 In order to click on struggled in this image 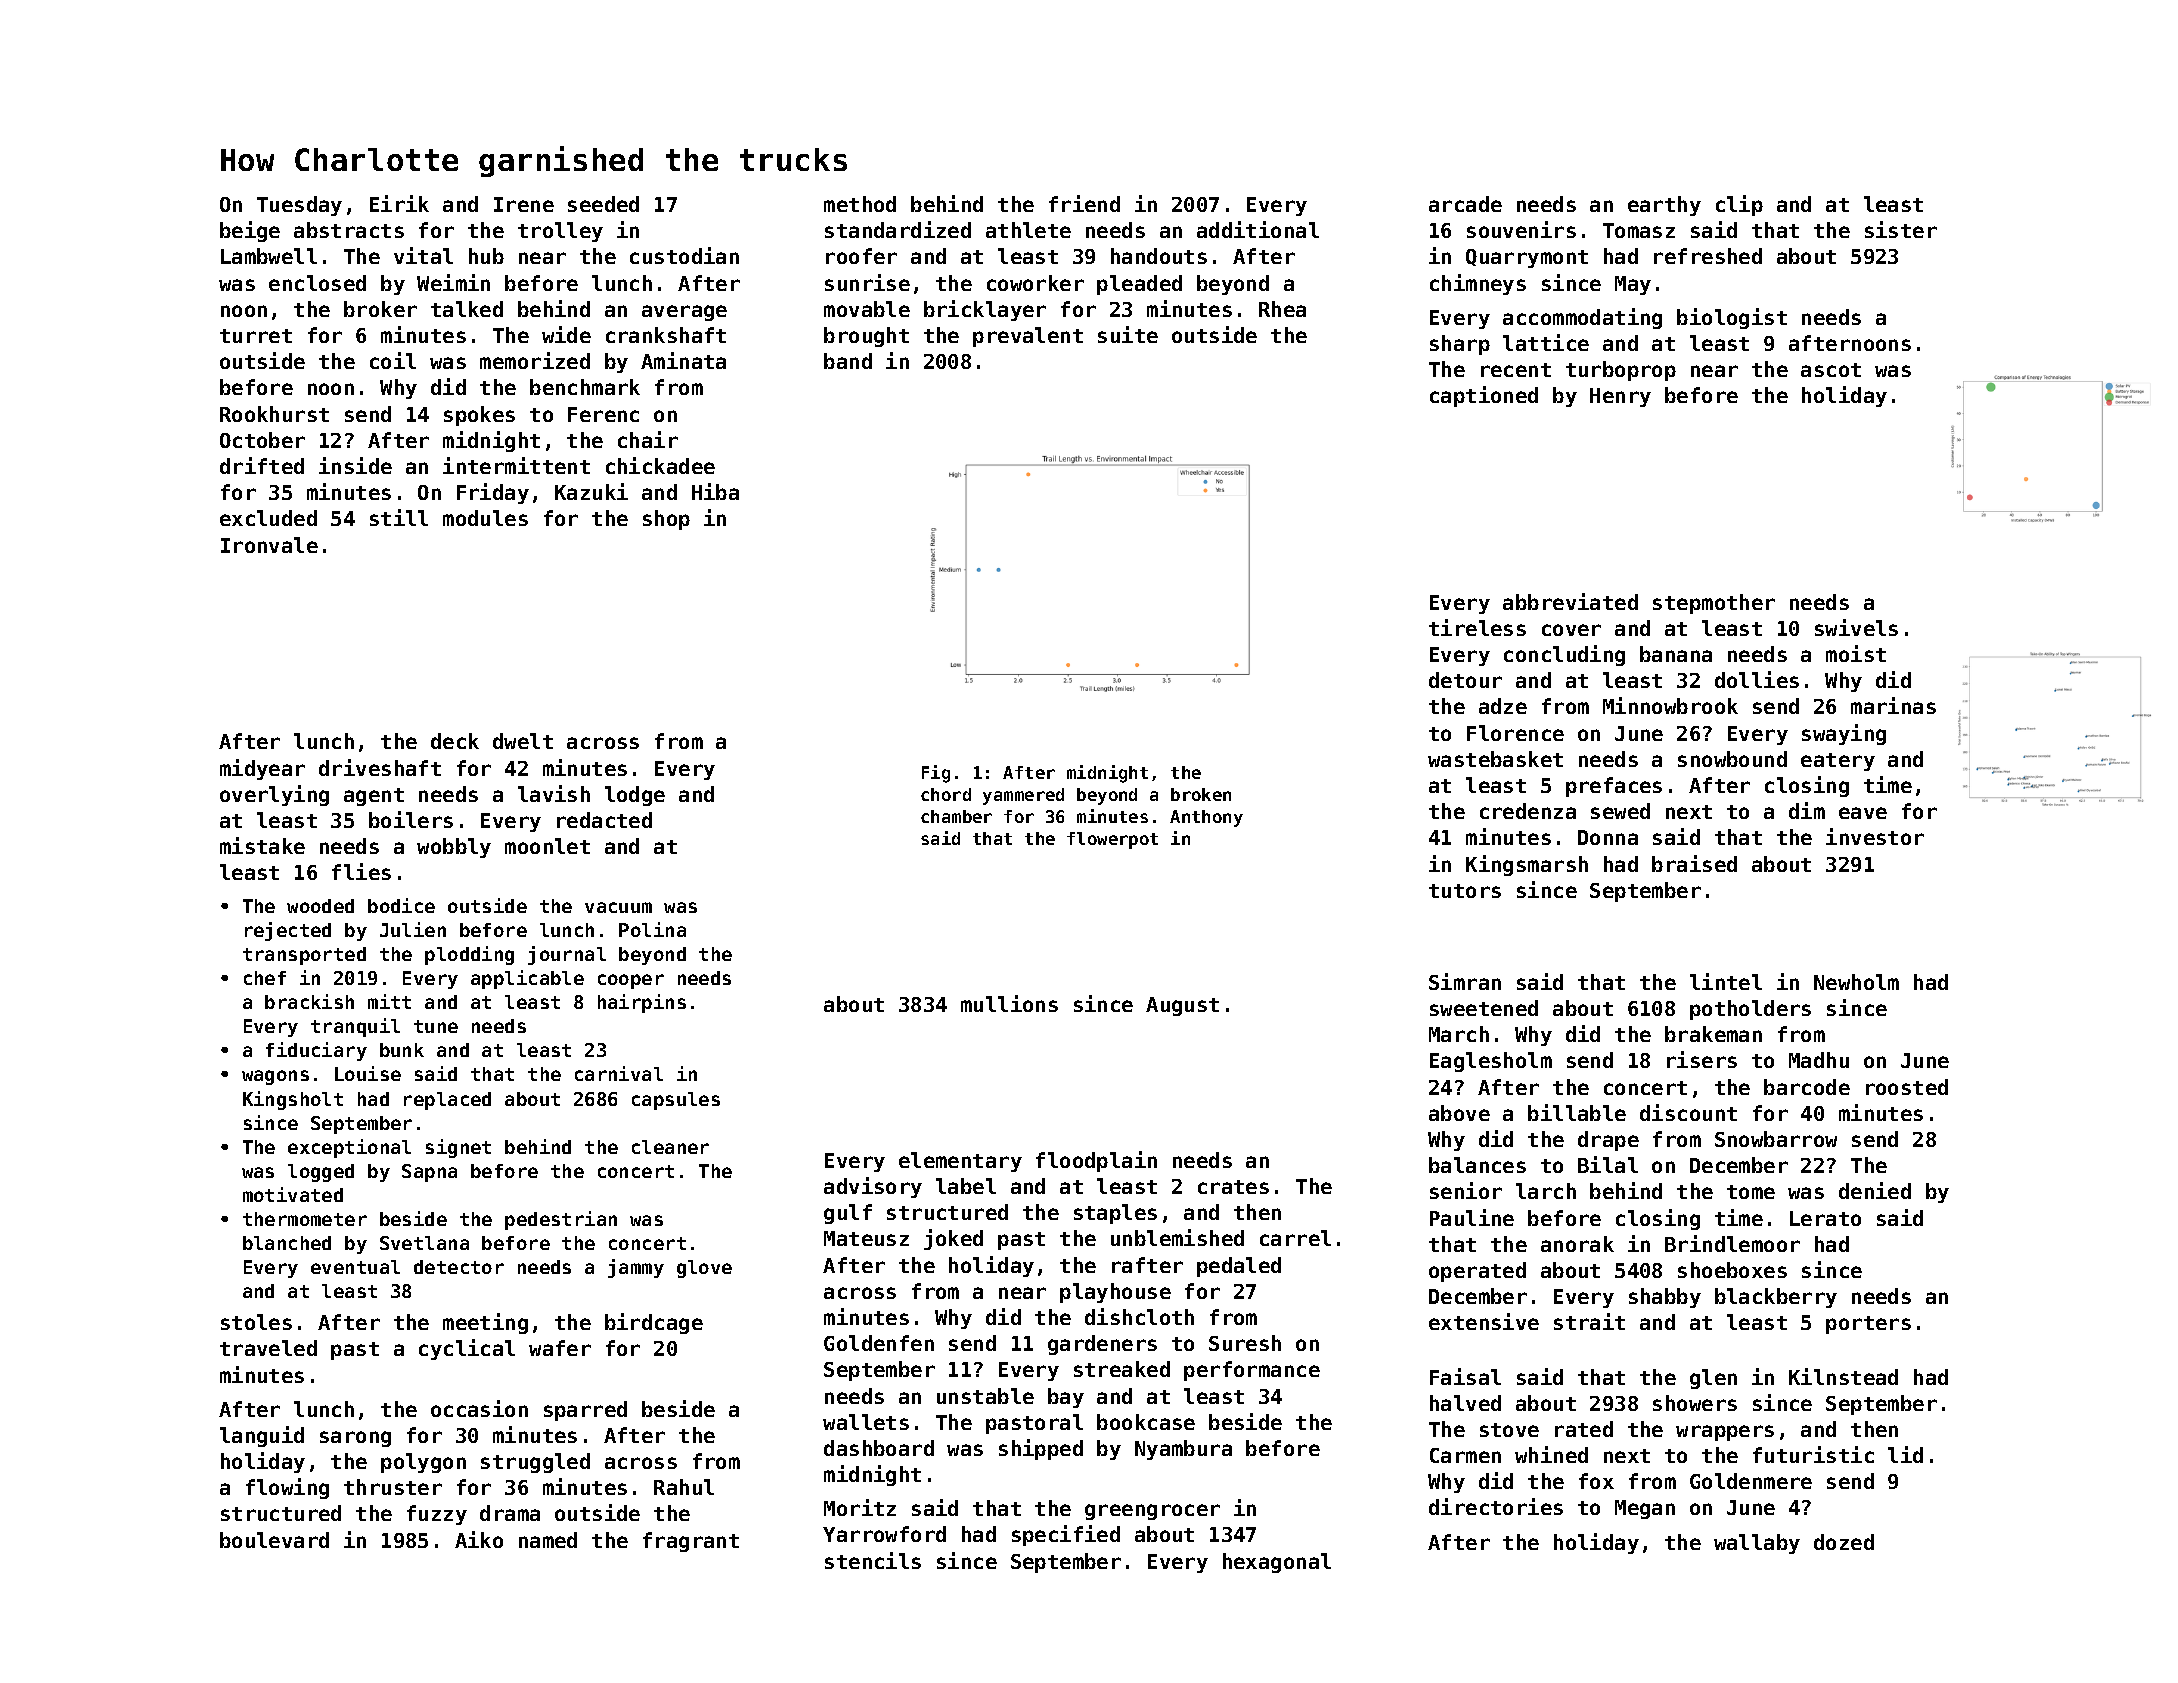, I will do `click(535, 1463)`.
